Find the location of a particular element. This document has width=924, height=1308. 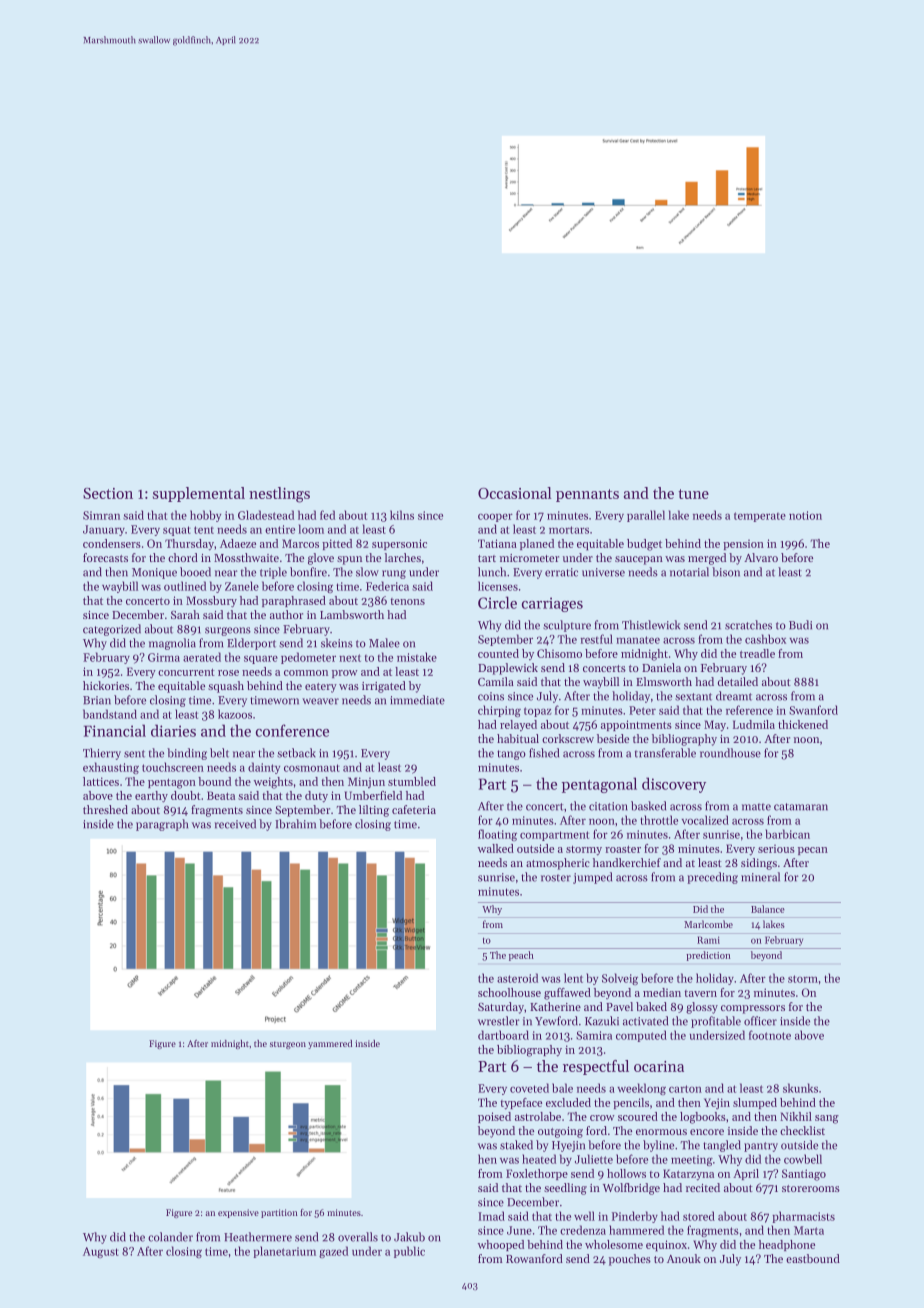

gazed is located at coordinates (333, 1252).
